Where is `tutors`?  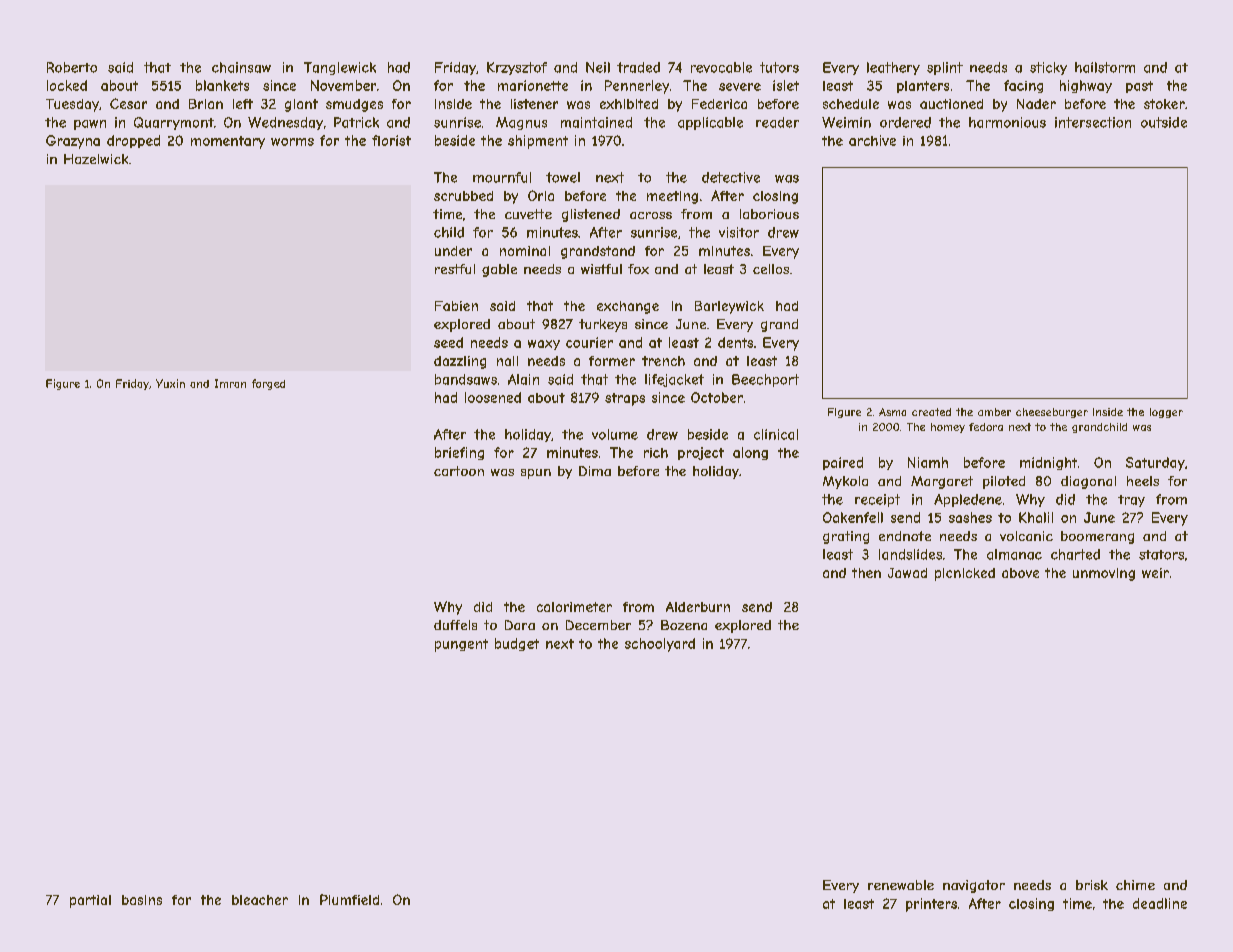 tutors is located at coordinates (779, 67).
